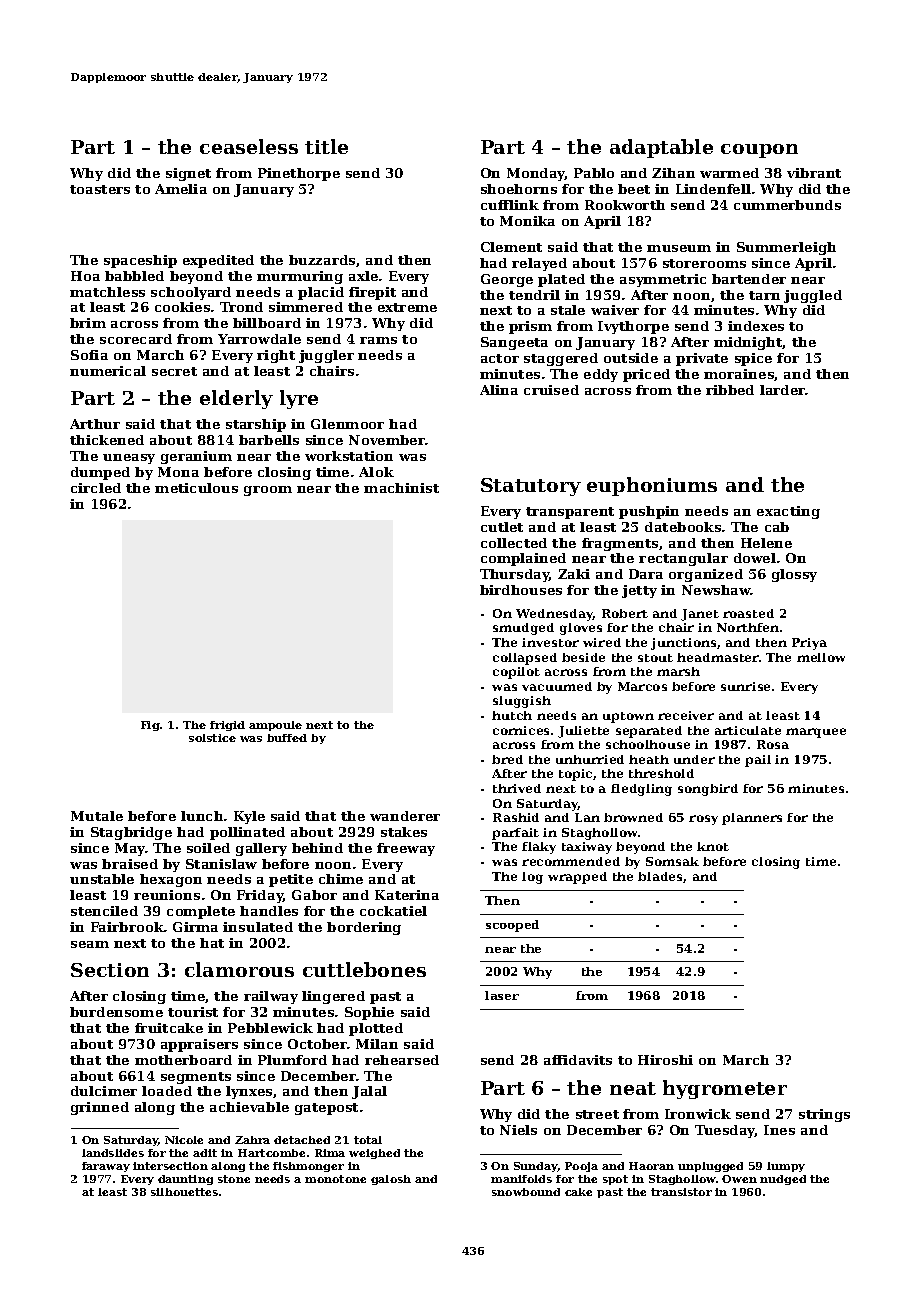  I want to click on scorecard, so click(136, 339).
